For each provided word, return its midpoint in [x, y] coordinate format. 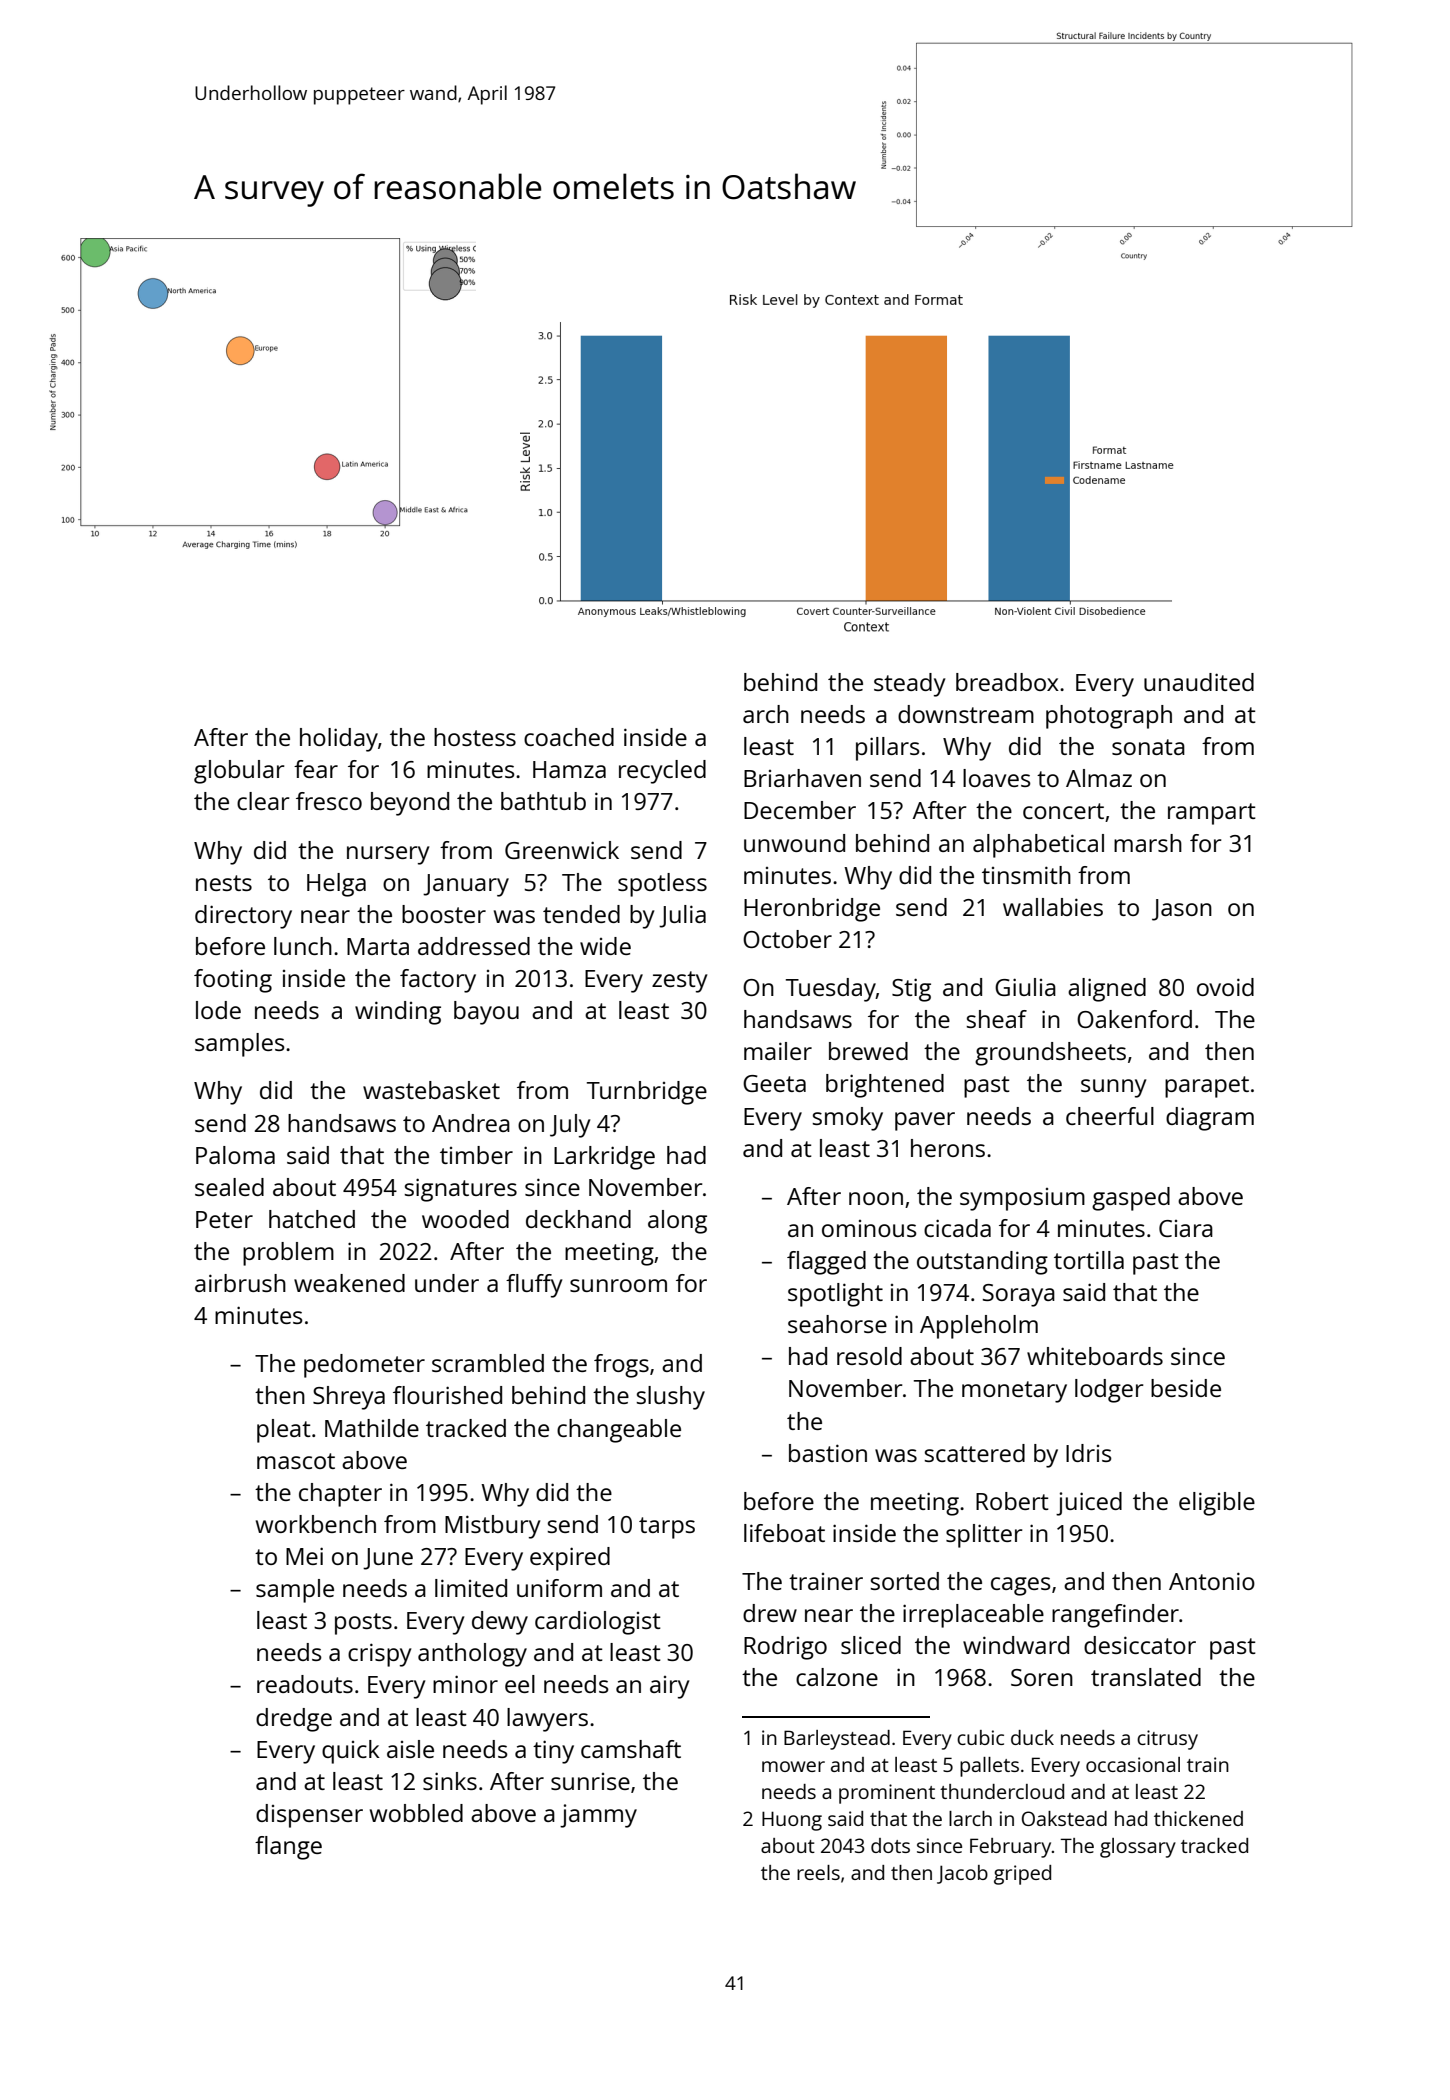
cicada [957, 1228]
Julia [682, 916]
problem [288, 1254]
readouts [305, 1684]
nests [224, 883]
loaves [997, 778]
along [677, 1222]
